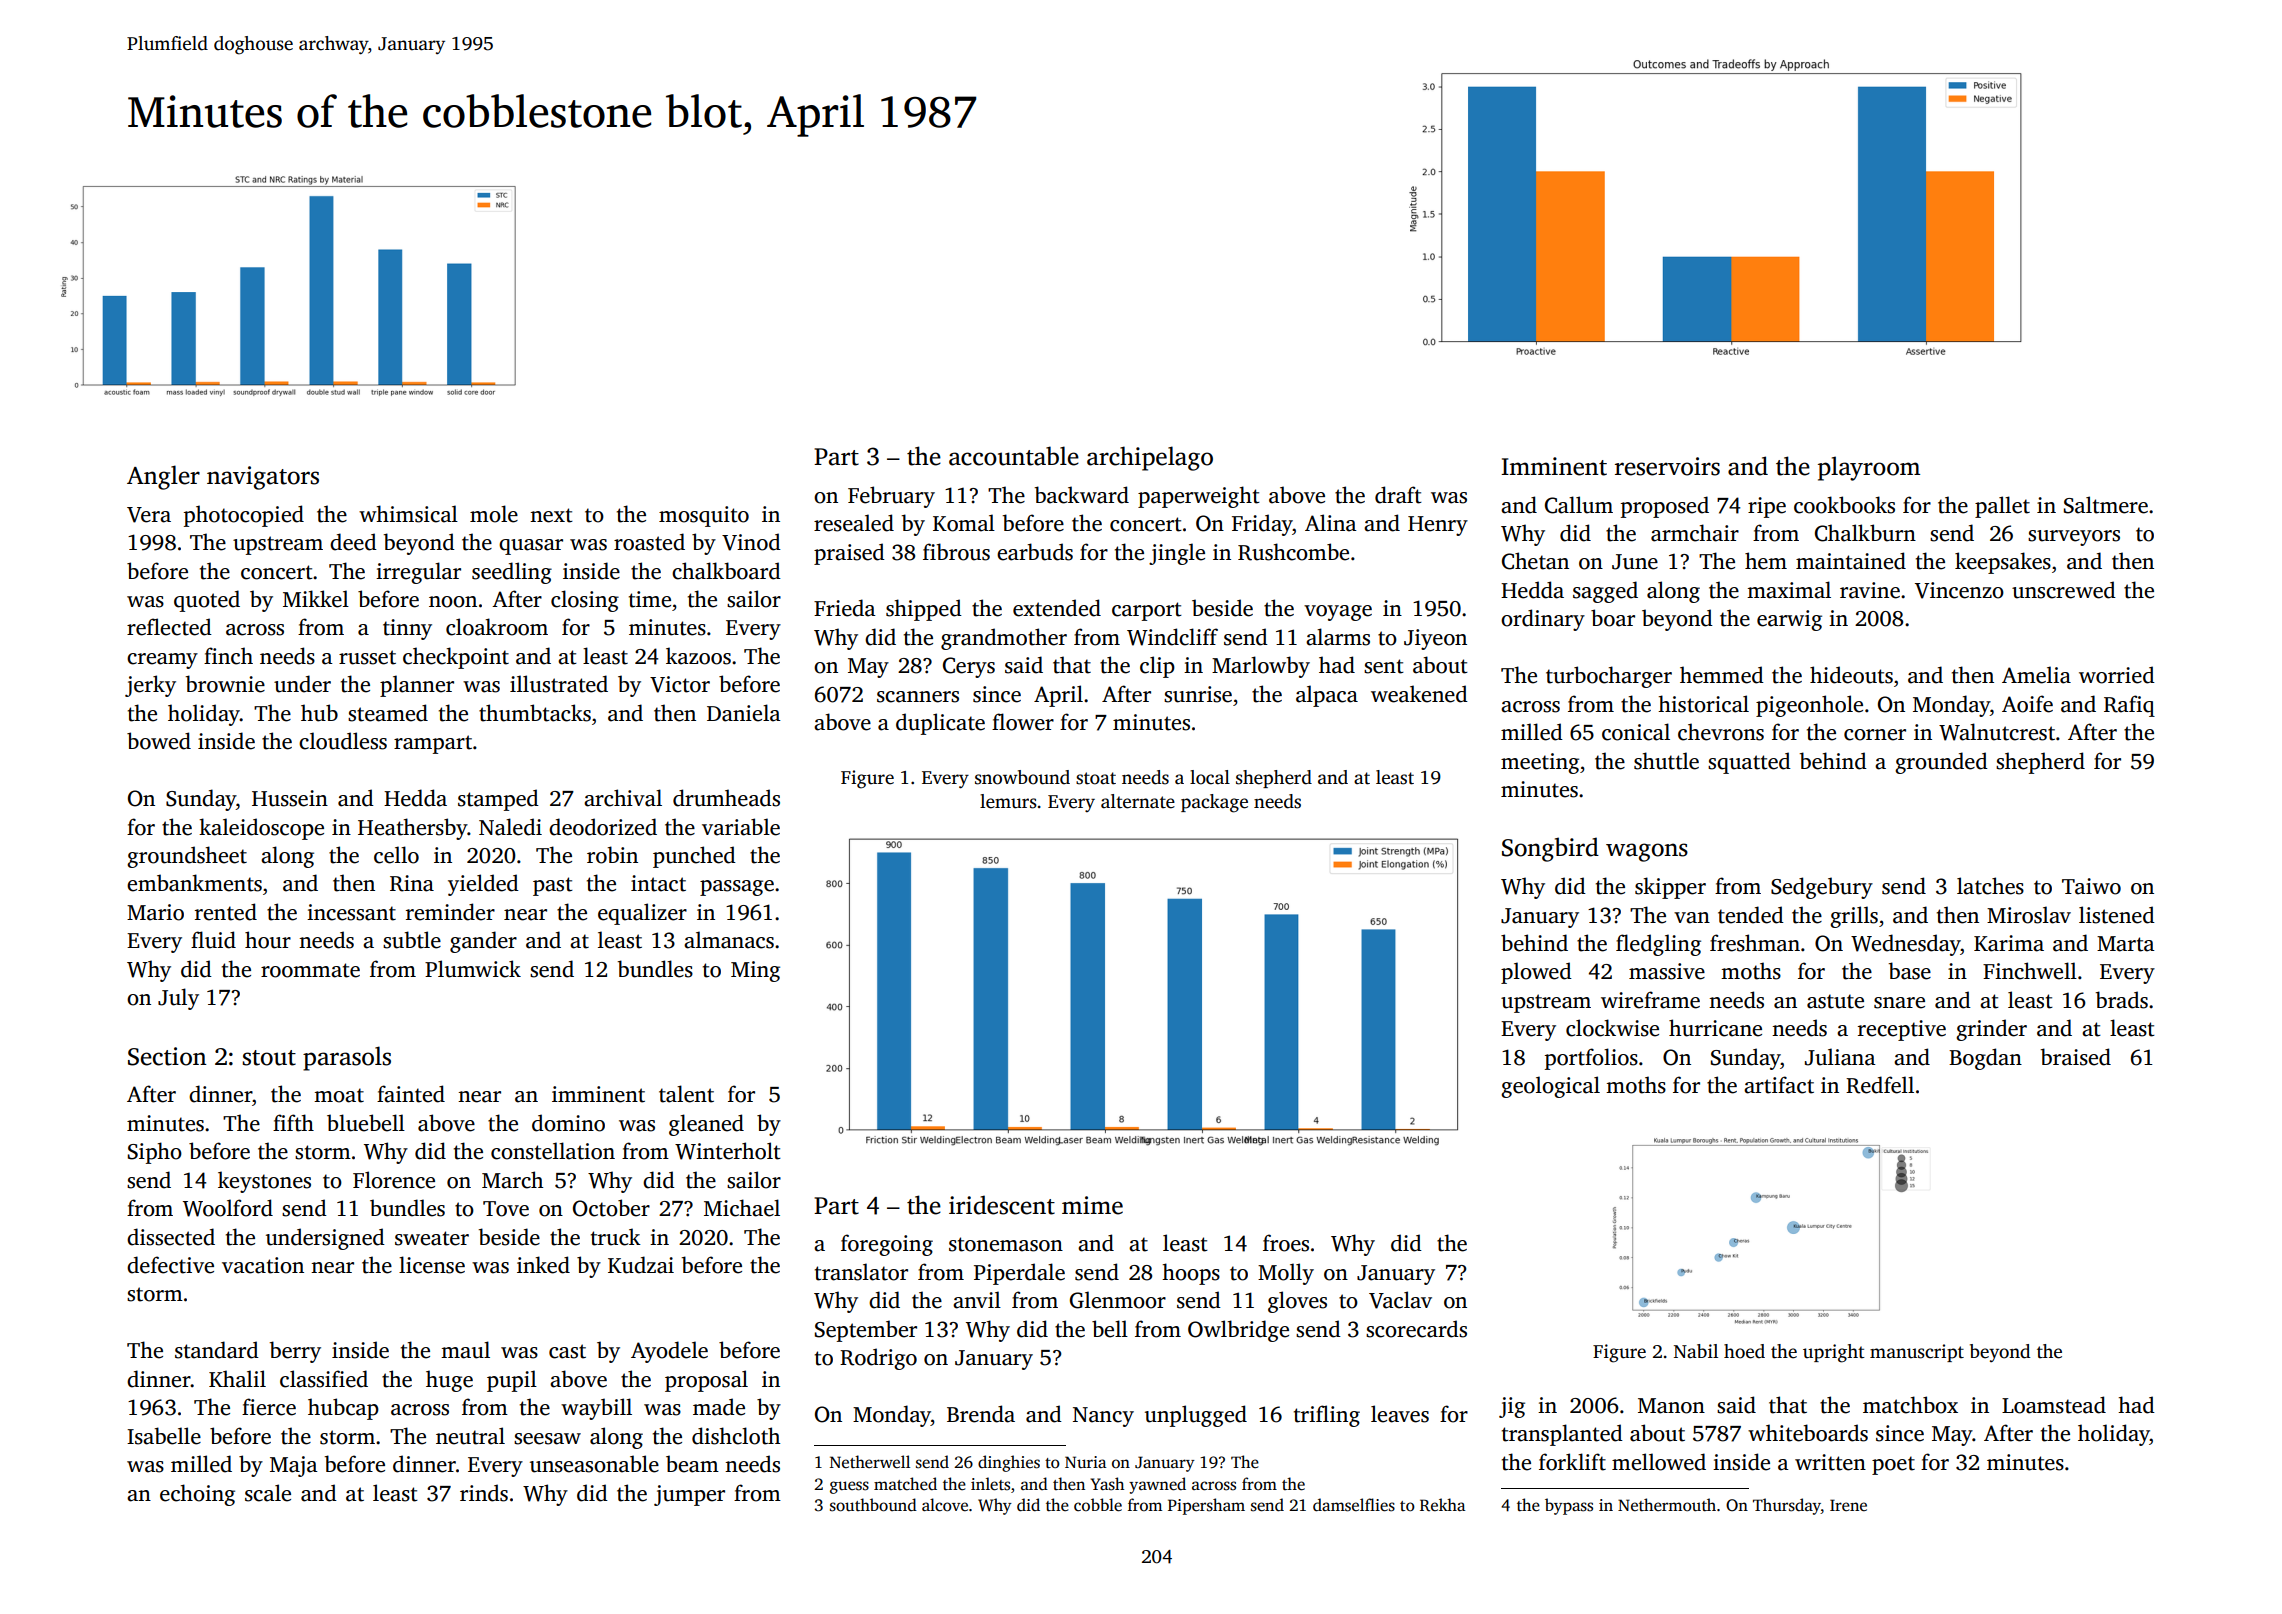 The image size is (2282, 1614). I want to click on reservoirs, so click(1667, 466).
